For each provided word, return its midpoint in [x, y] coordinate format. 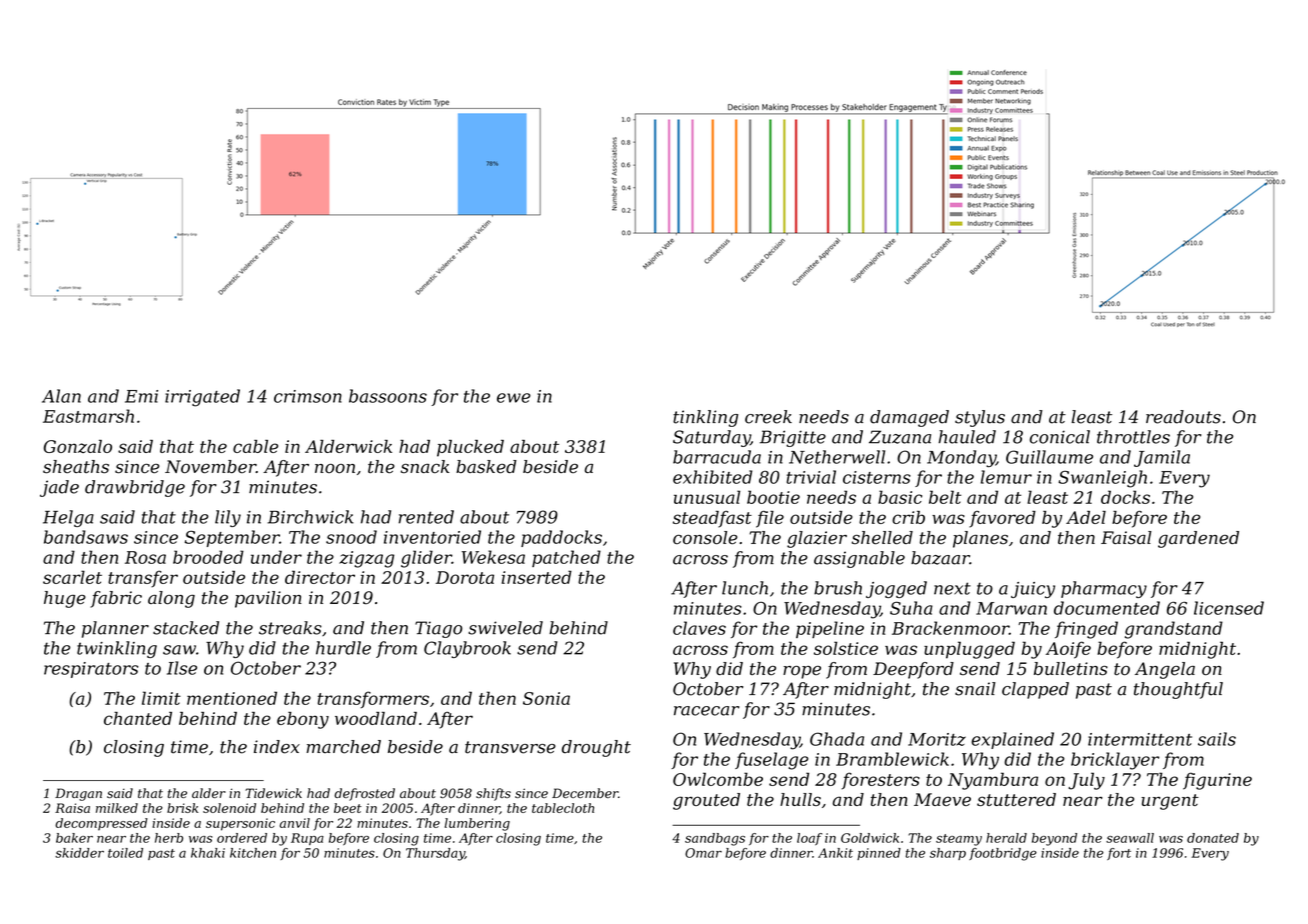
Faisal [1126, 537]
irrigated [202, 398]
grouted [706, 801]
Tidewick [273, 793]
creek [768, 417]
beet [348, 808]
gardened [1198, 539]
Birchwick [310, 517]
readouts [1183, 417]
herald [1006, 838]
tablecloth [563, 808]
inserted [537, 577]
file [770, 519]
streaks [290, 628]
